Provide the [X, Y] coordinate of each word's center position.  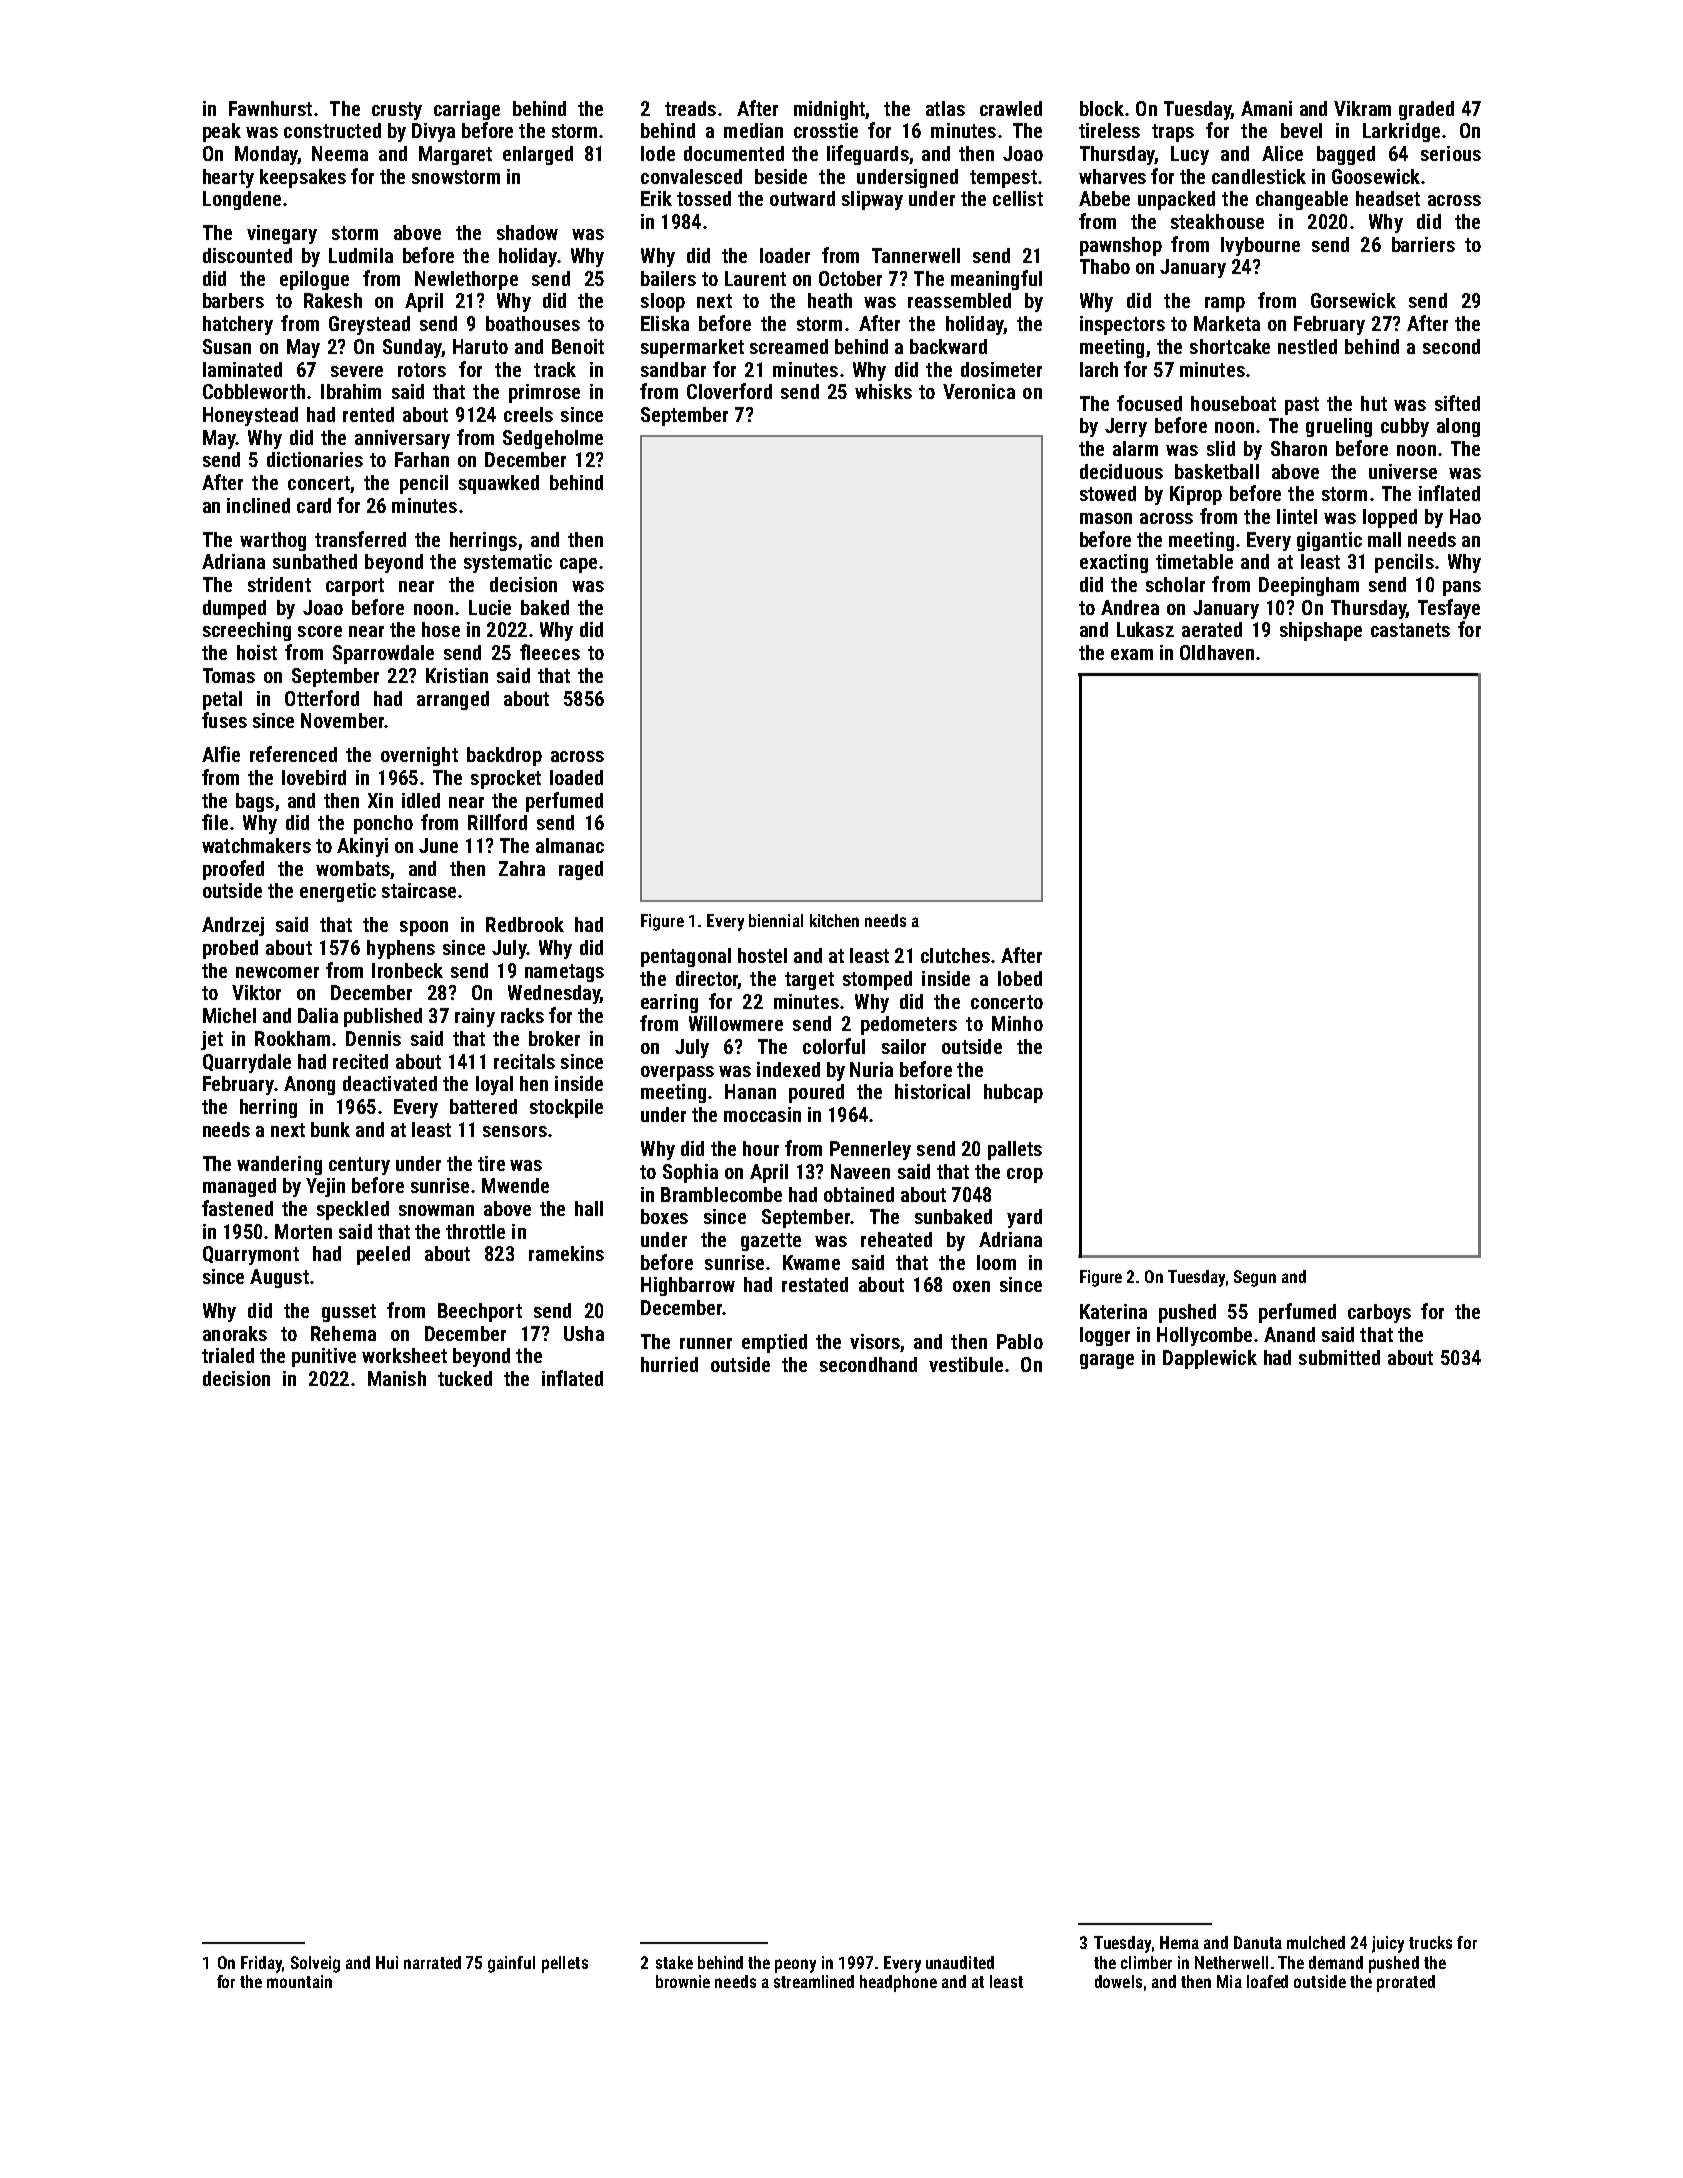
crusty [397, 111]
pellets [565, 1964]
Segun [1255, 1278]
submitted [1339, 1357]
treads [690, 108]
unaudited [960, 1962]
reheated [896, 1239]
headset [1388, 198]
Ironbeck [407, 970]
